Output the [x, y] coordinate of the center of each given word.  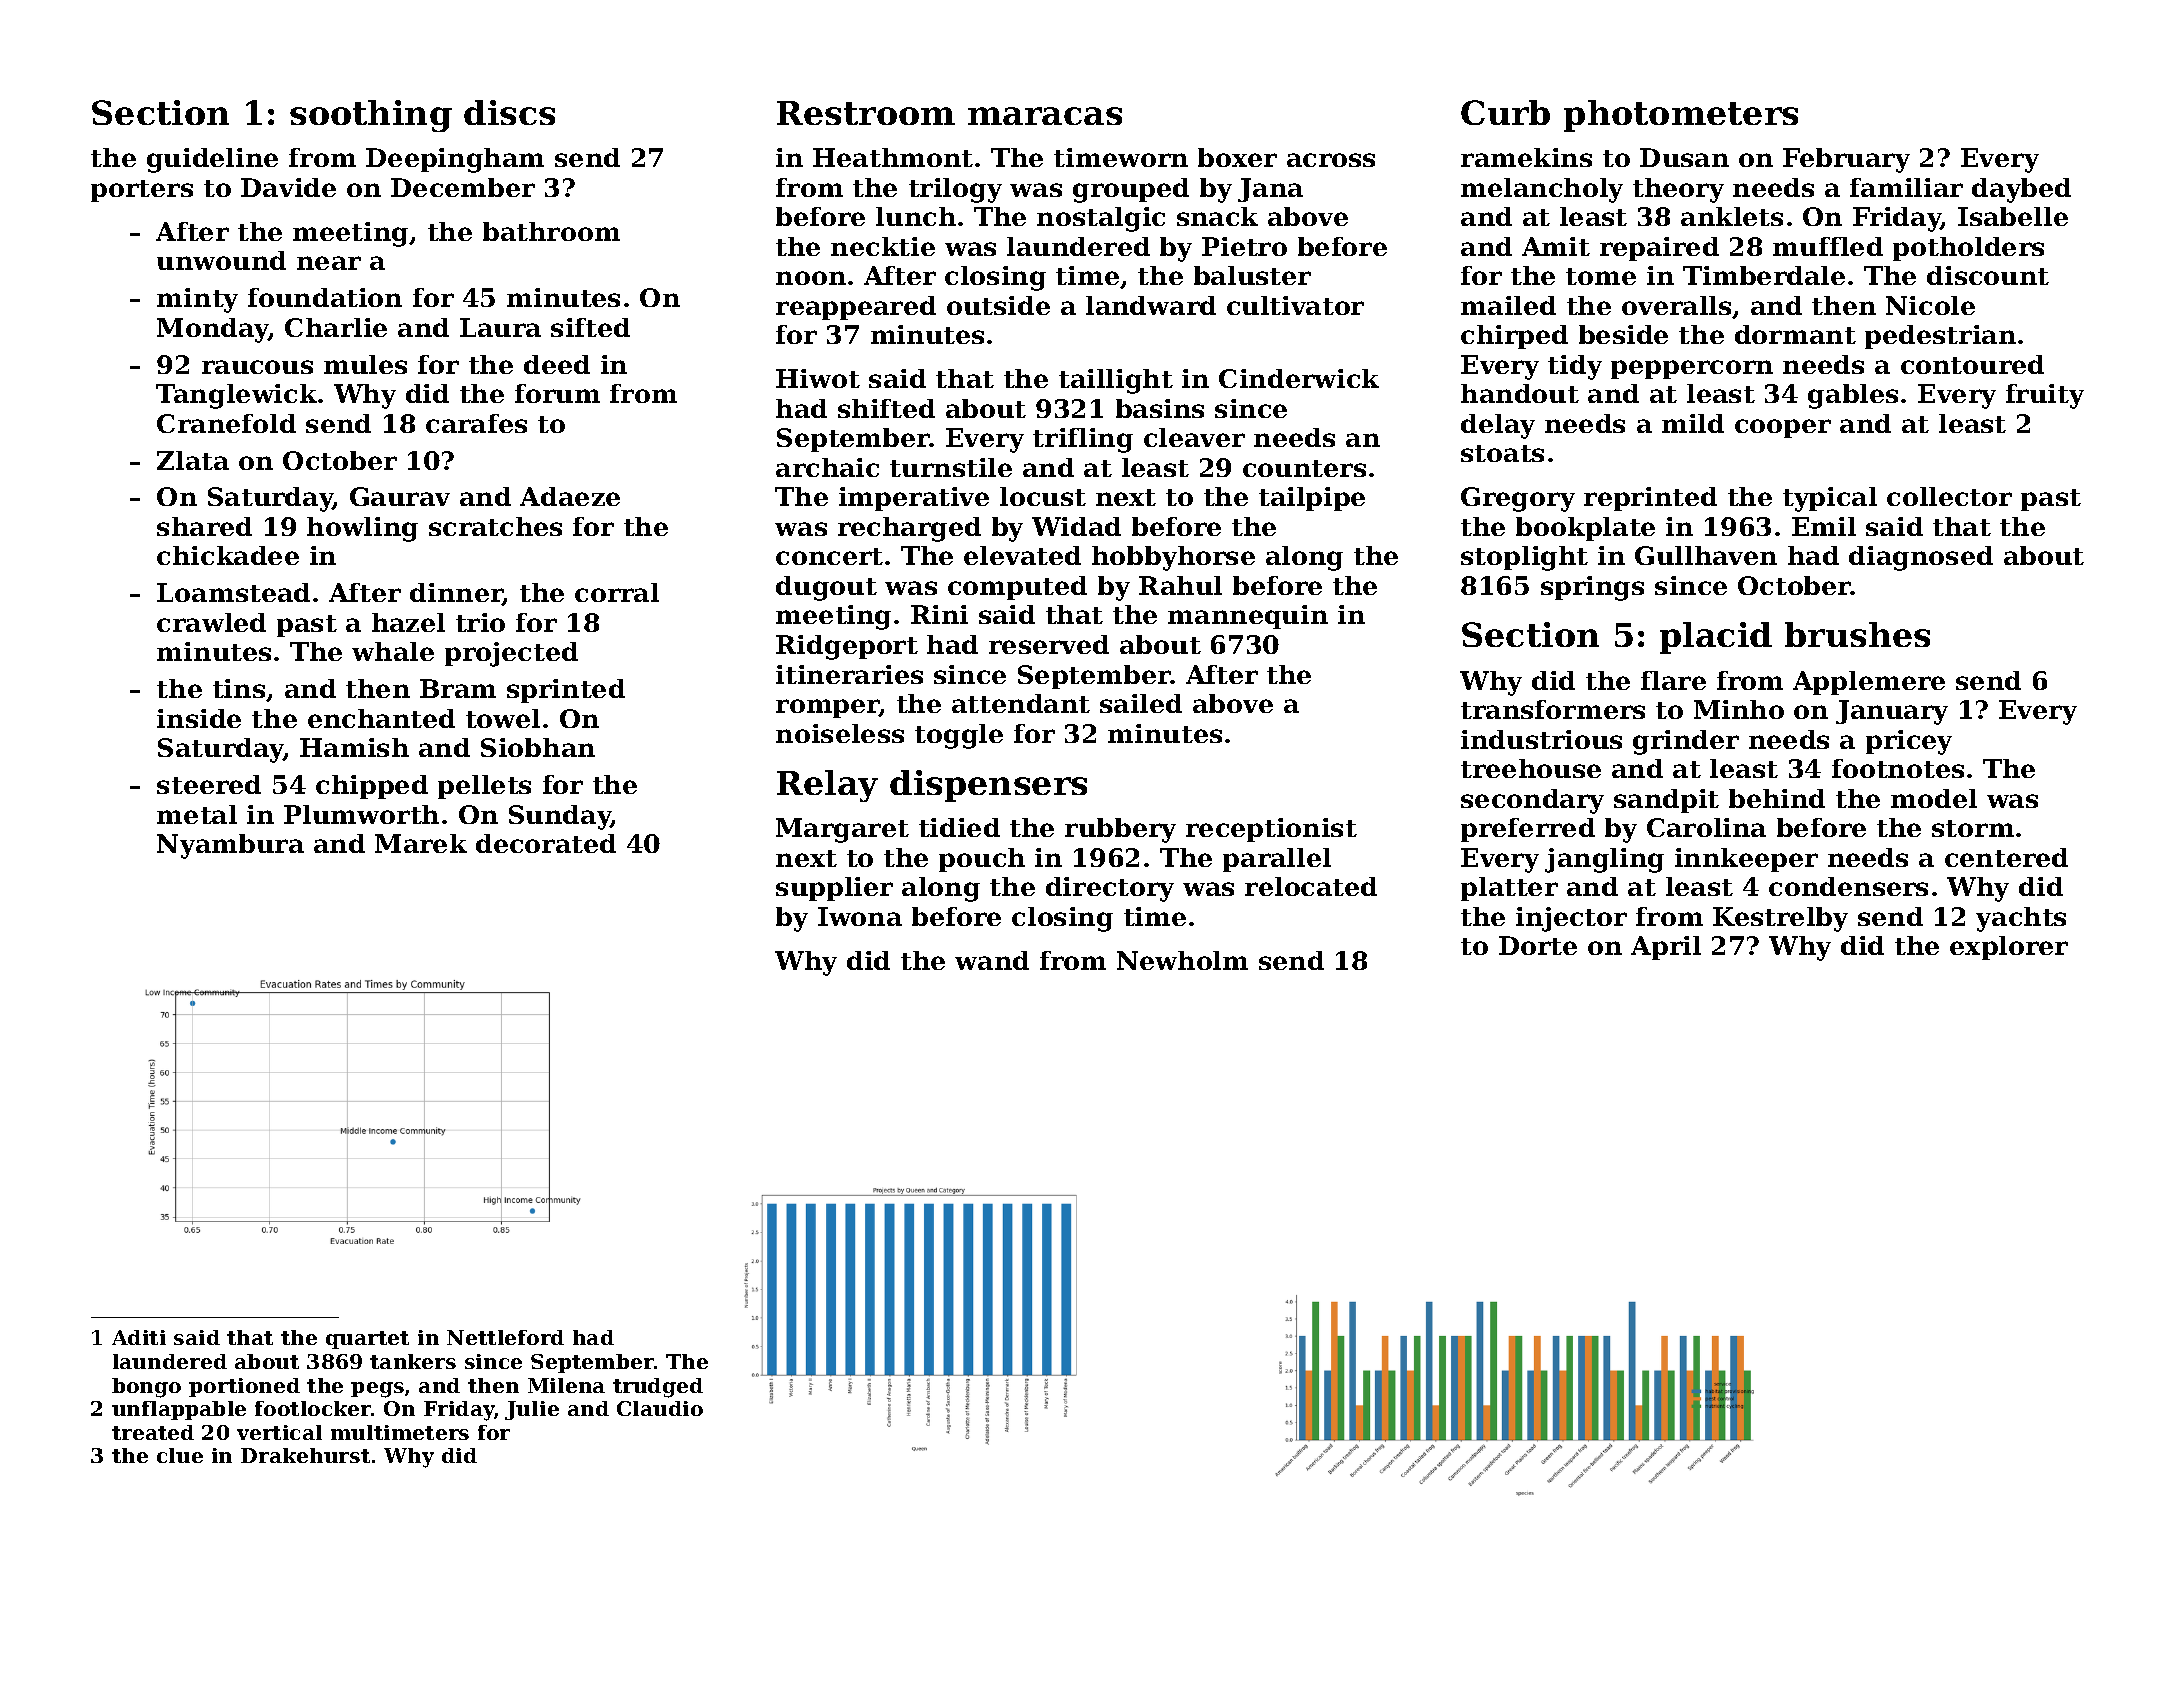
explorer [2009, 948]
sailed [1141, 703]
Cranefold [226, 423]
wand [992, 960]
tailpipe [1312, 499]
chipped [372, 787]
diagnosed [1921, 558]
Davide [288, 187]
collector [1949, 496]
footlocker [313, 1408]
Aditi [139, 1337]
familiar [1906, 187]
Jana [1270, 190]
